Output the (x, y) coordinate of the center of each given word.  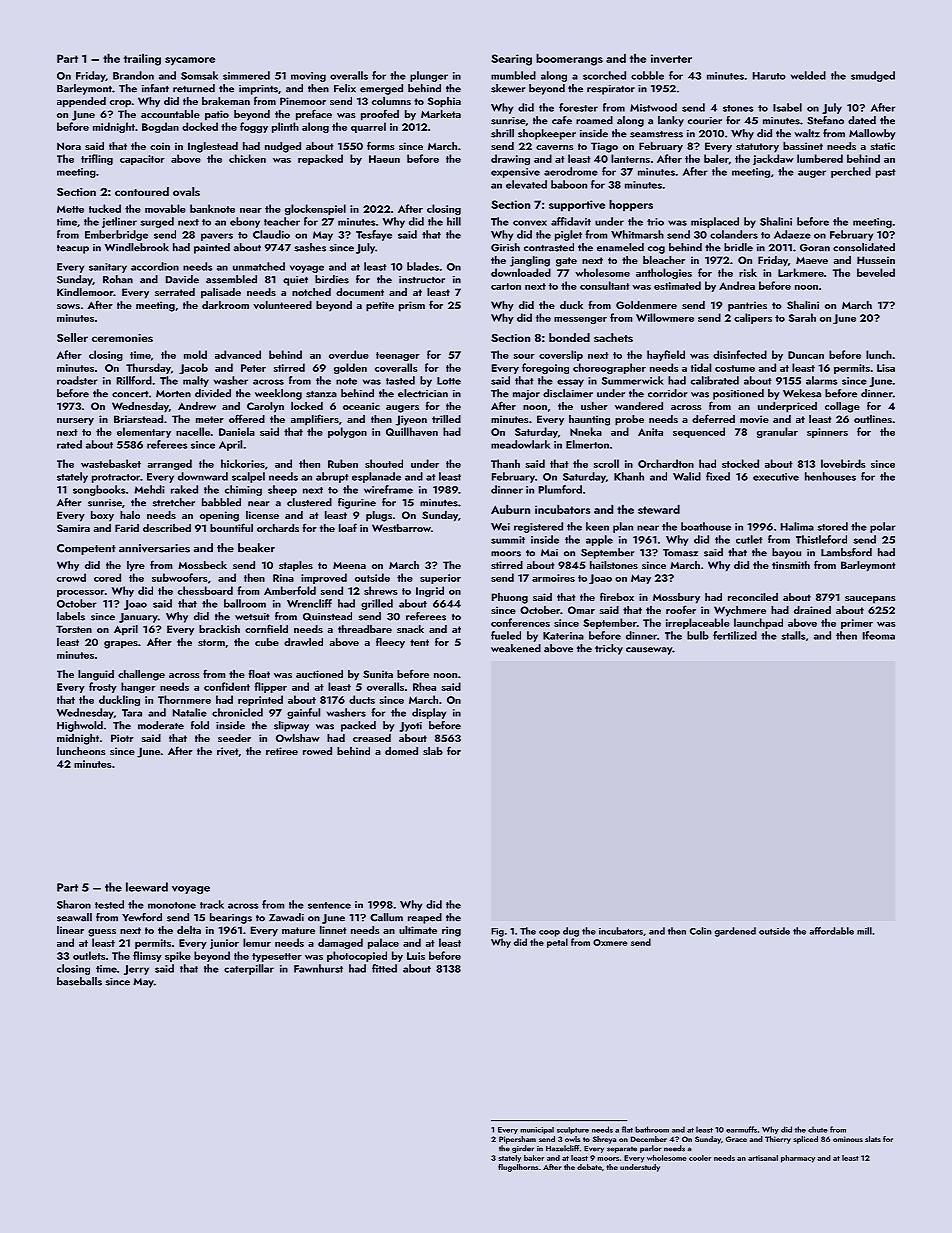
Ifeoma (879, 635)
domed (401, 751)
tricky (609, 649)
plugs (379, 516)
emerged (381, 89)
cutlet (749, 539)
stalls (793, 635)
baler (716, 158)
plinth (285, 127)
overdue (349, 354)
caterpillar (249, 969)
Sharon (74, 904)
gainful (303, 713)
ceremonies (122, 338)
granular (777, 433)
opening (219, 516)
